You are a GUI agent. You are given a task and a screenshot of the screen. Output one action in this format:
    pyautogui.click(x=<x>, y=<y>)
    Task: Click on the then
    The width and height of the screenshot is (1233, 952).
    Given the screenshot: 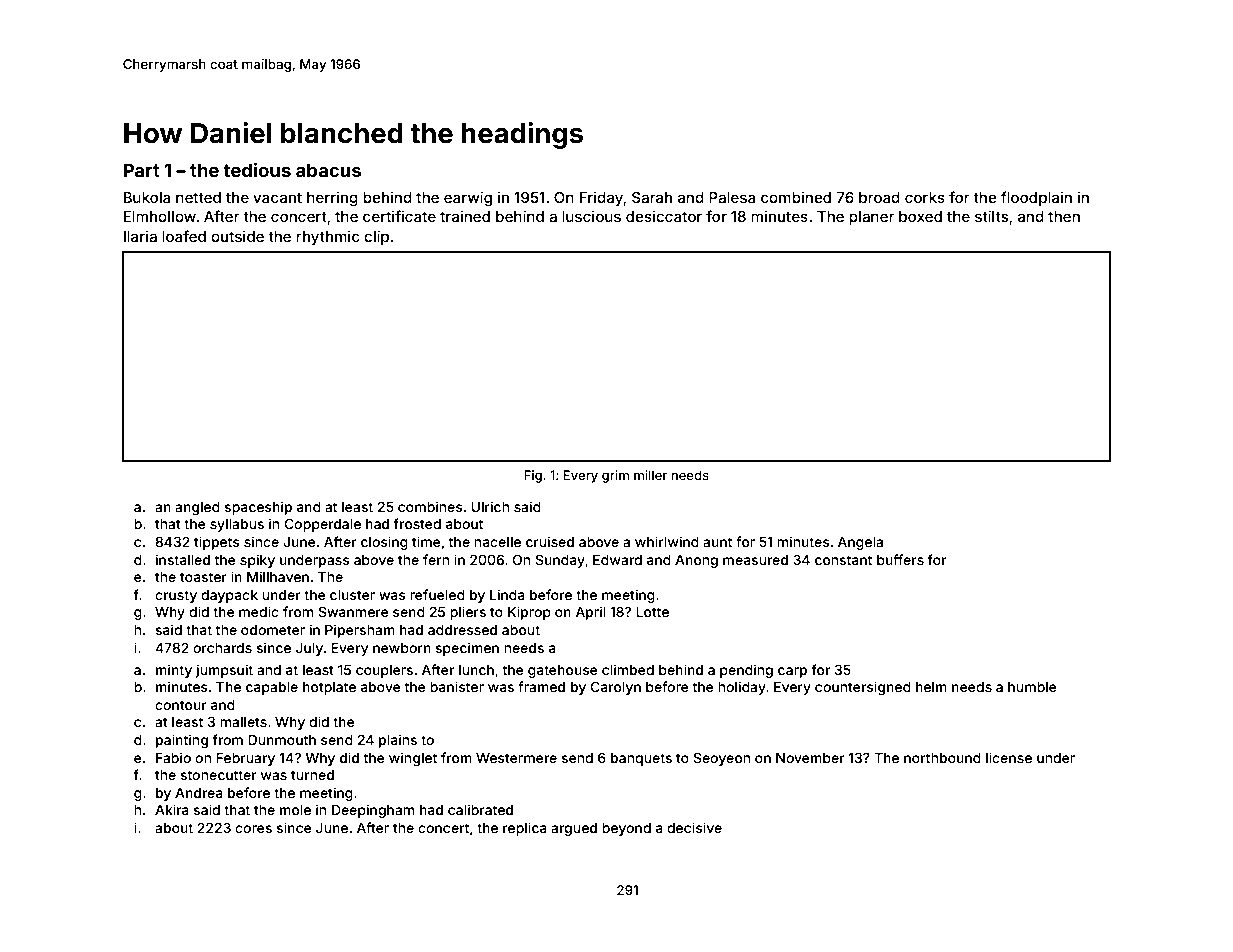 What is the action you would take?
    pyautogui.click(x=1064, y=216)
